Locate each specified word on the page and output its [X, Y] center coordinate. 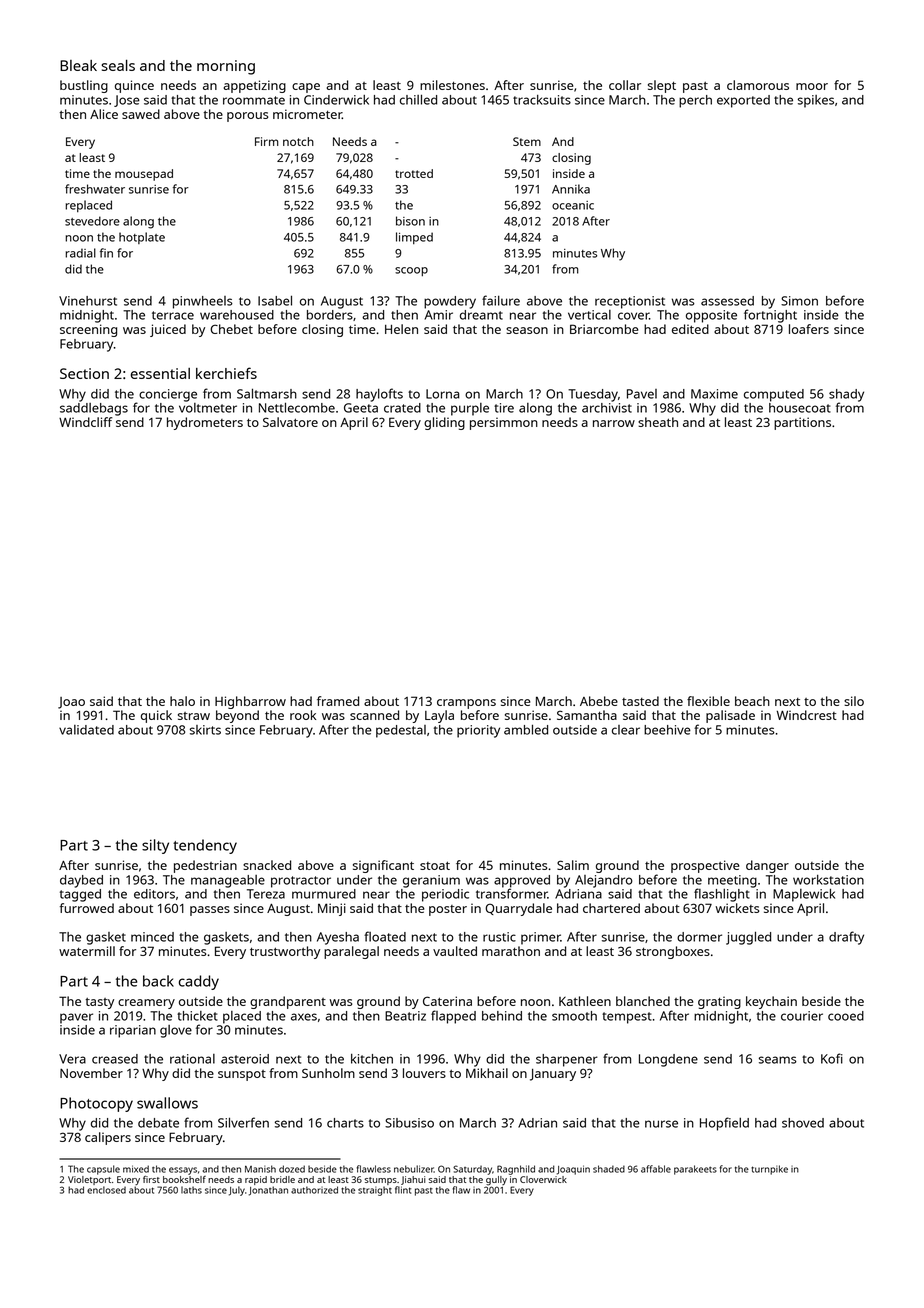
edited [690, 329]
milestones [452, 85]
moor [812, 86]
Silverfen [243, 1122]
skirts [205, 730]
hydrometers [205, 423]
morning [226, 67]
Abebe [599, 701]
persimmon [504, 423]
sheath [658, 422]
